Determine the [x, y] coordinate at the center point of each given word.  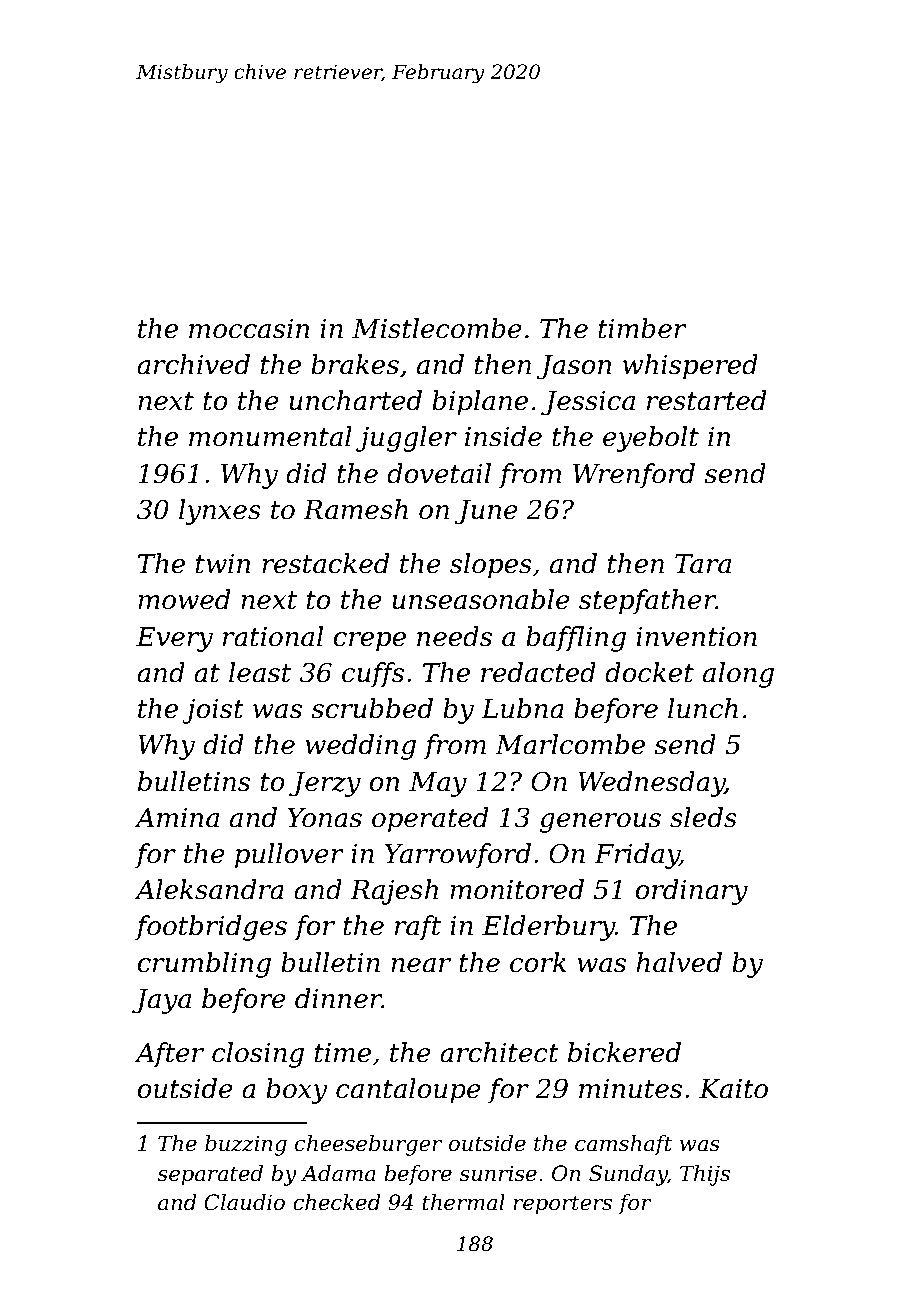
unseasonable [481, 599]
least [260, 672]
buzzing [246, 1145]
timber [642, 328]
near [421, 965]
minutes [630, 1089]
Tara [703, 564]
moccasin [249, 329]
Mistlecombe [437, 328]
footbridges [211, 928]
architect [499, 1052]
